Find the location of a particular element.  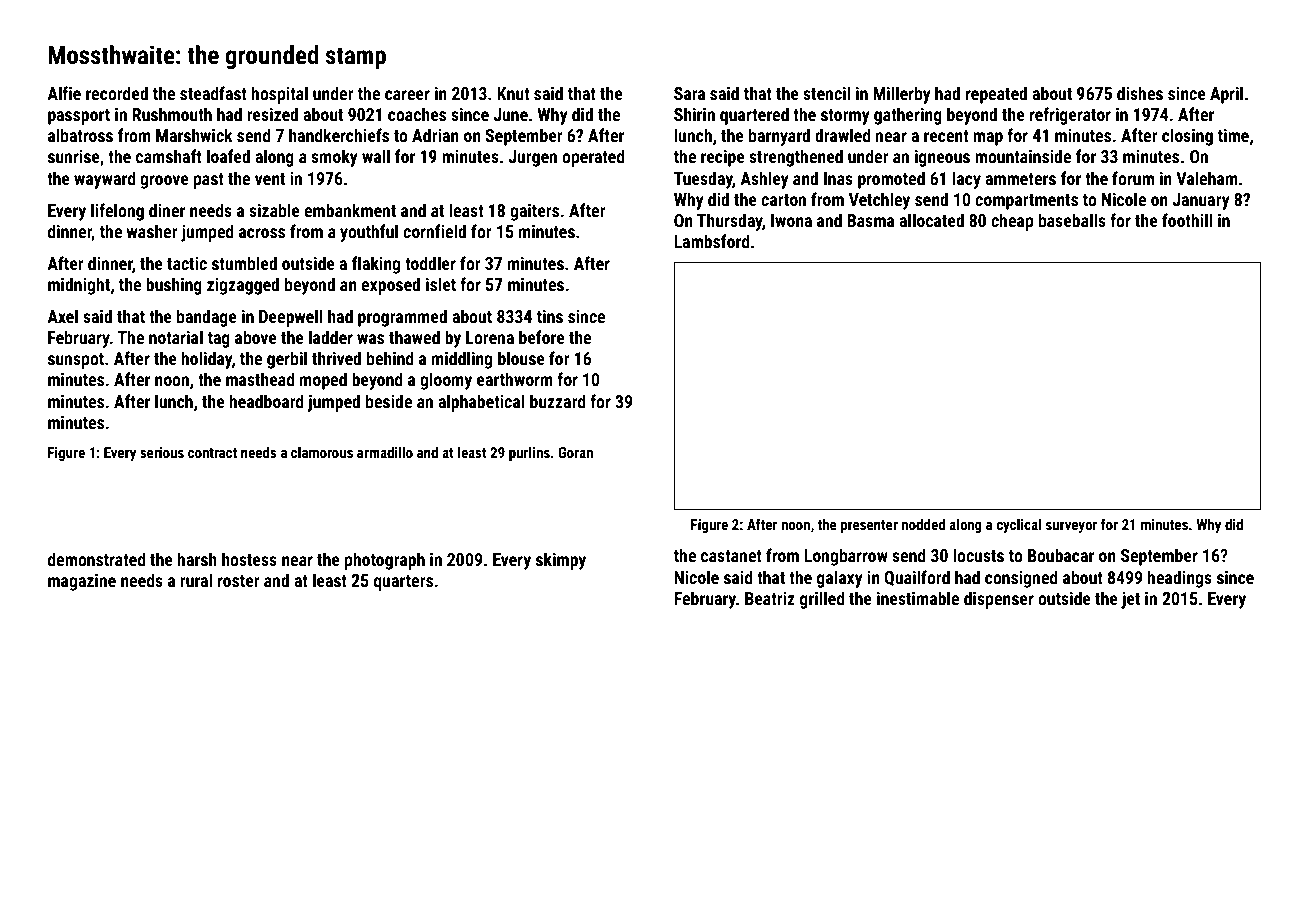

operated is located at coordinates (593, 158).
